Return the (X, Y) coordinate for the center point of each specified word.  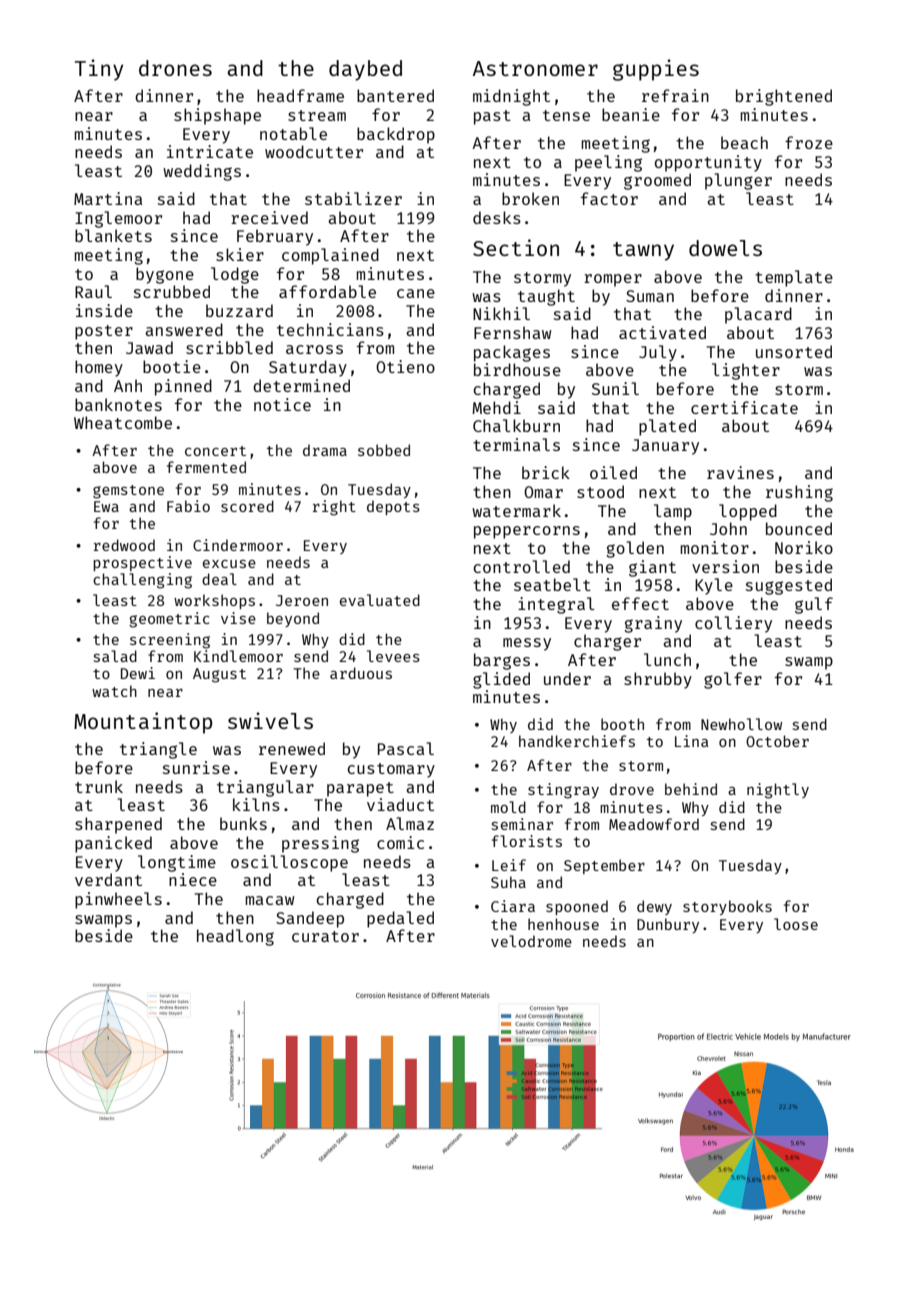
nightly (778, 791)
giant (652, 568)
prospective (142, 563)
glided (501, 680)
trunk (99, 786)
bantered (395, 95)
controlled (521, 566)
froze (809, 142)
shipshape (217, 116)
